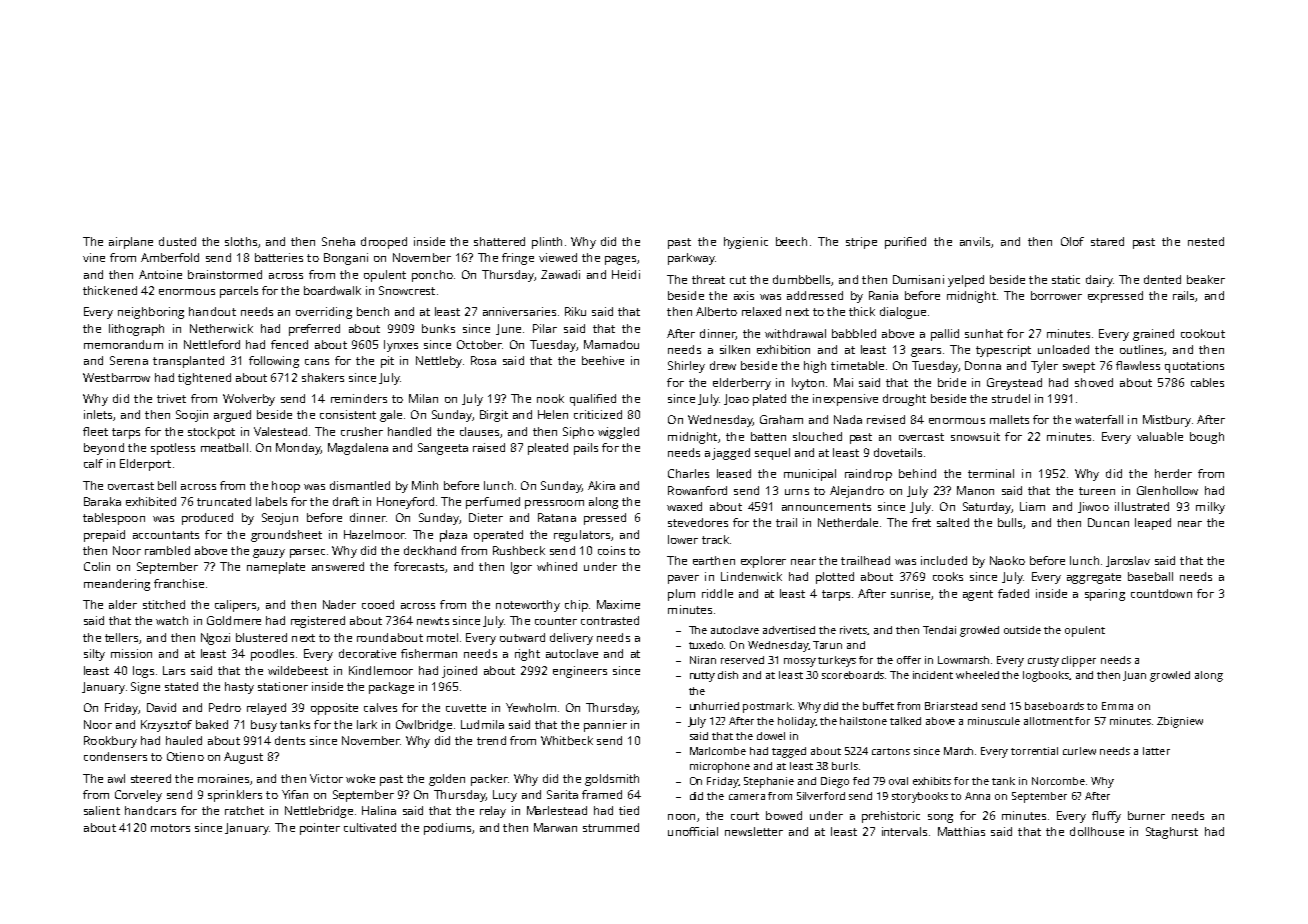 The width and height of the screenshot is (1308, 924). I want to click on plated, so click(769, 400).
